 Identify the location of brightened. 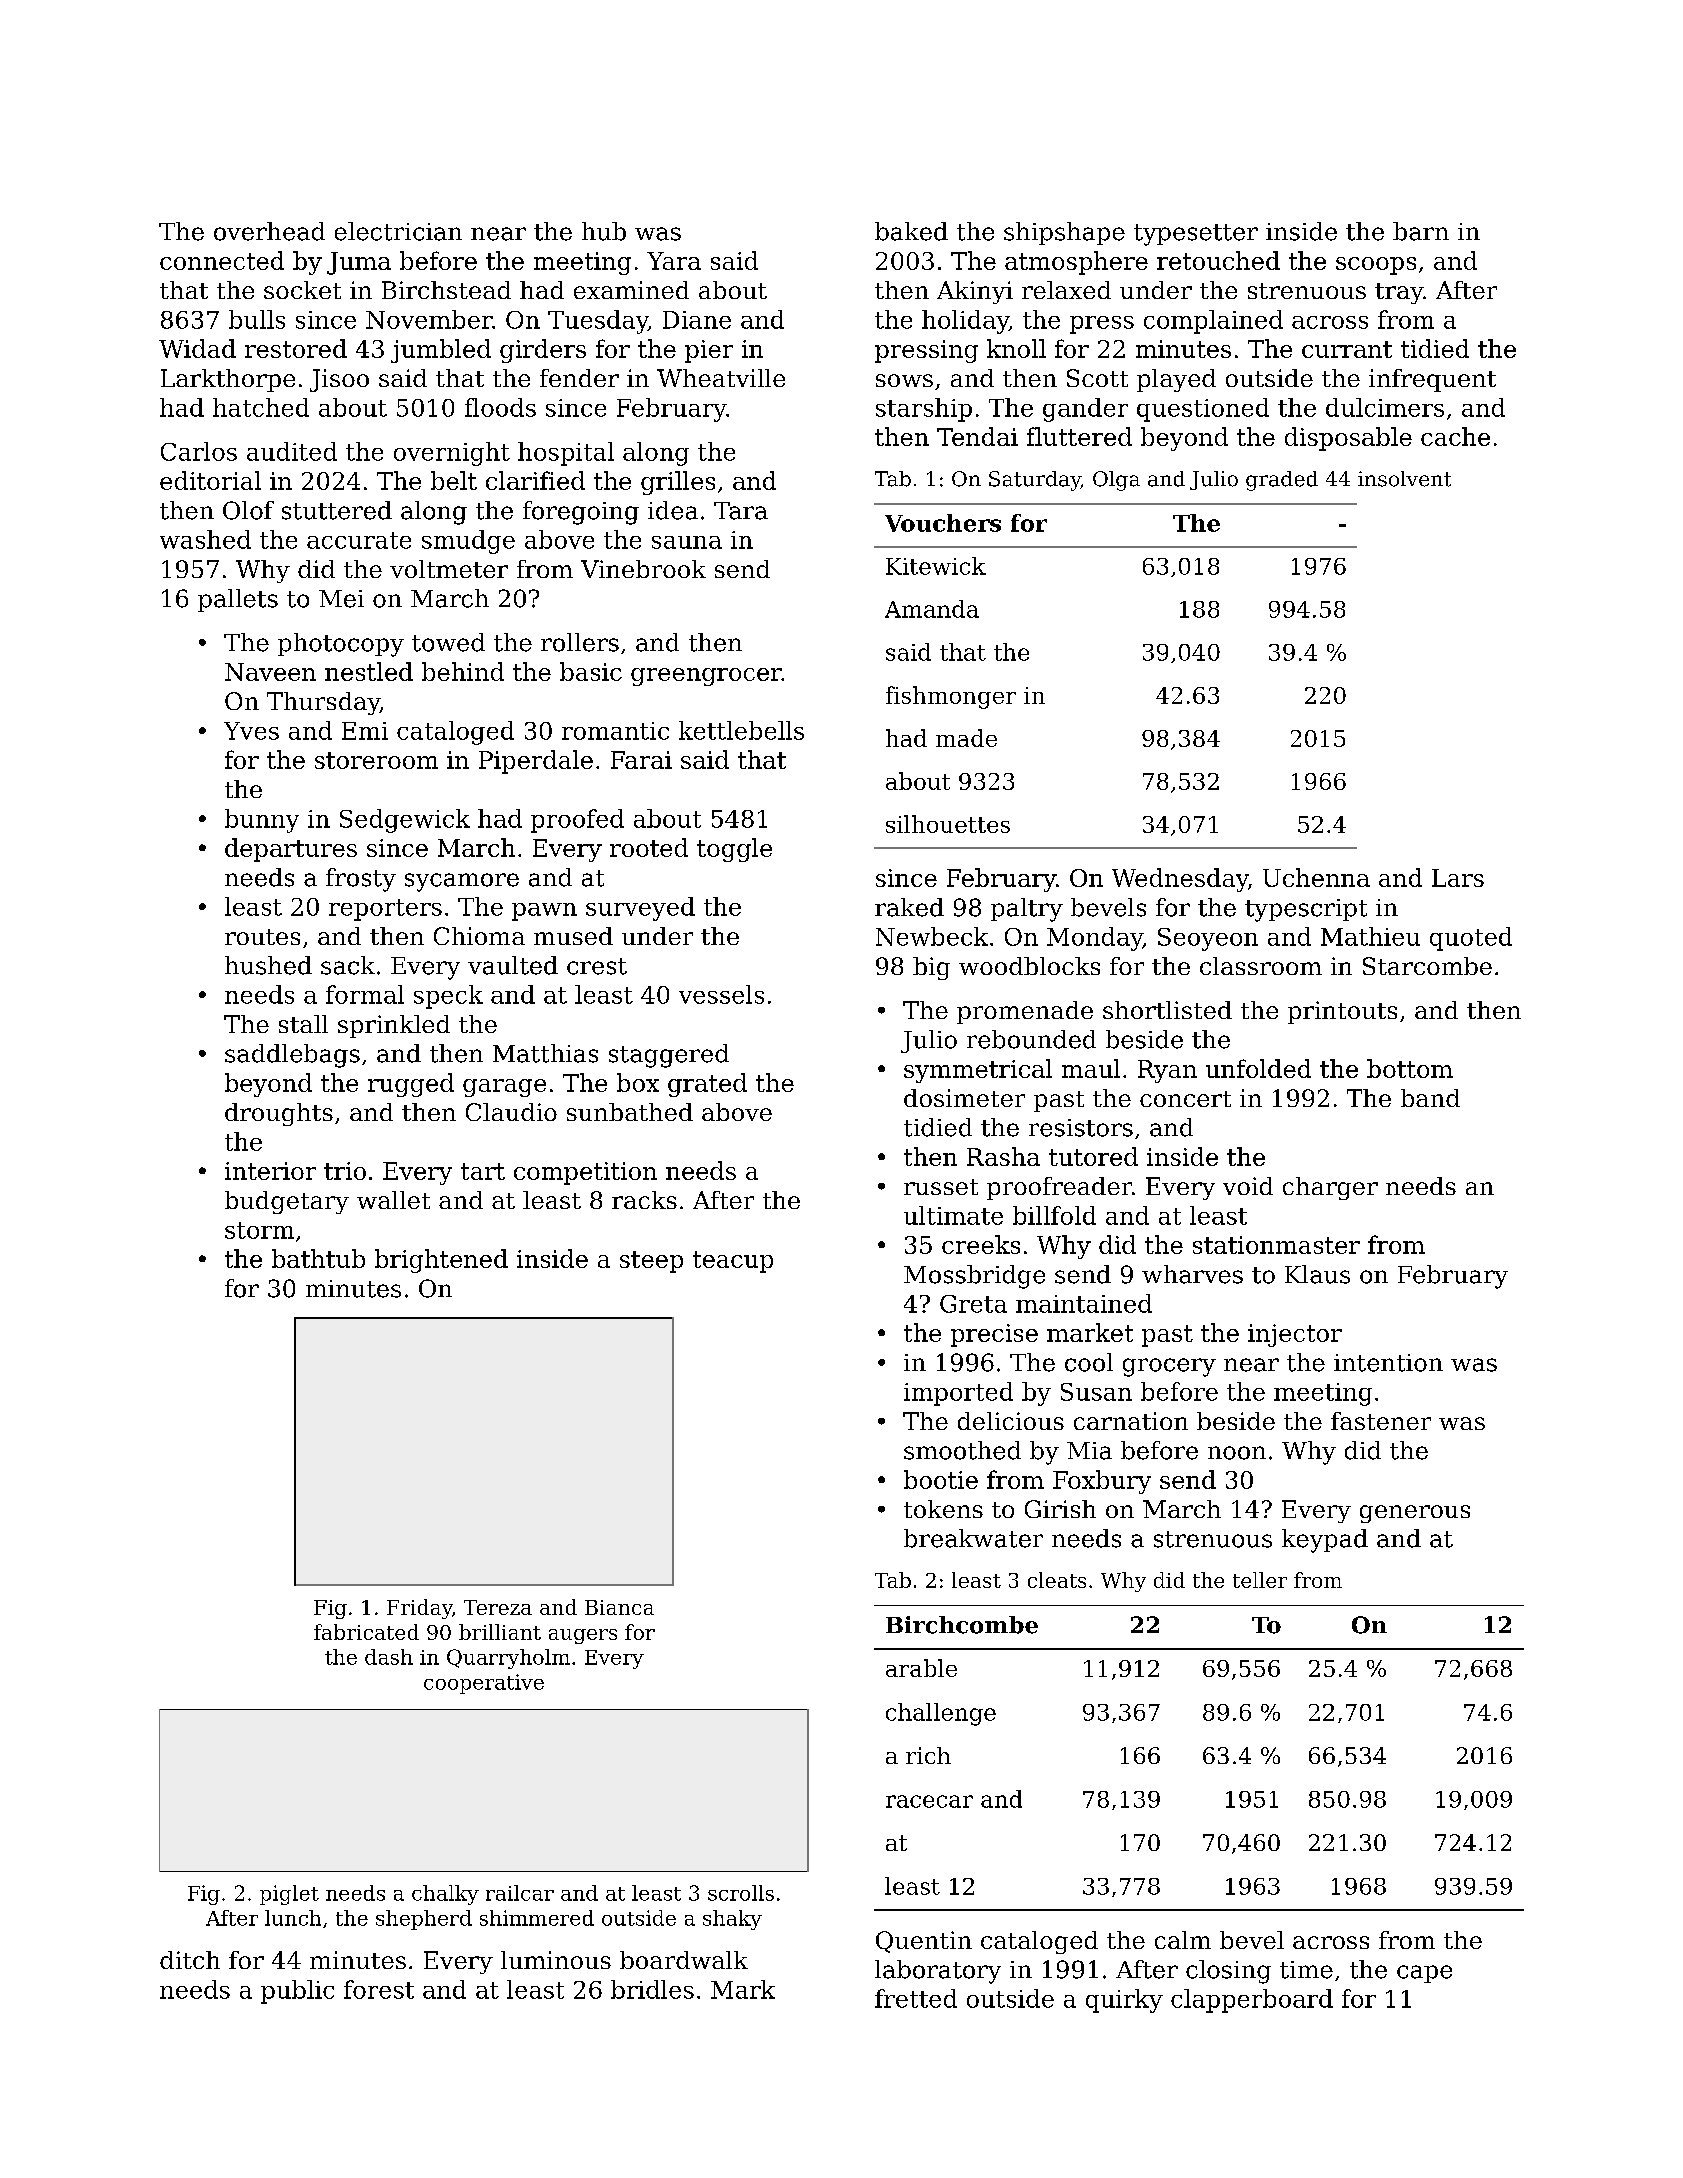
(441, 1261).
